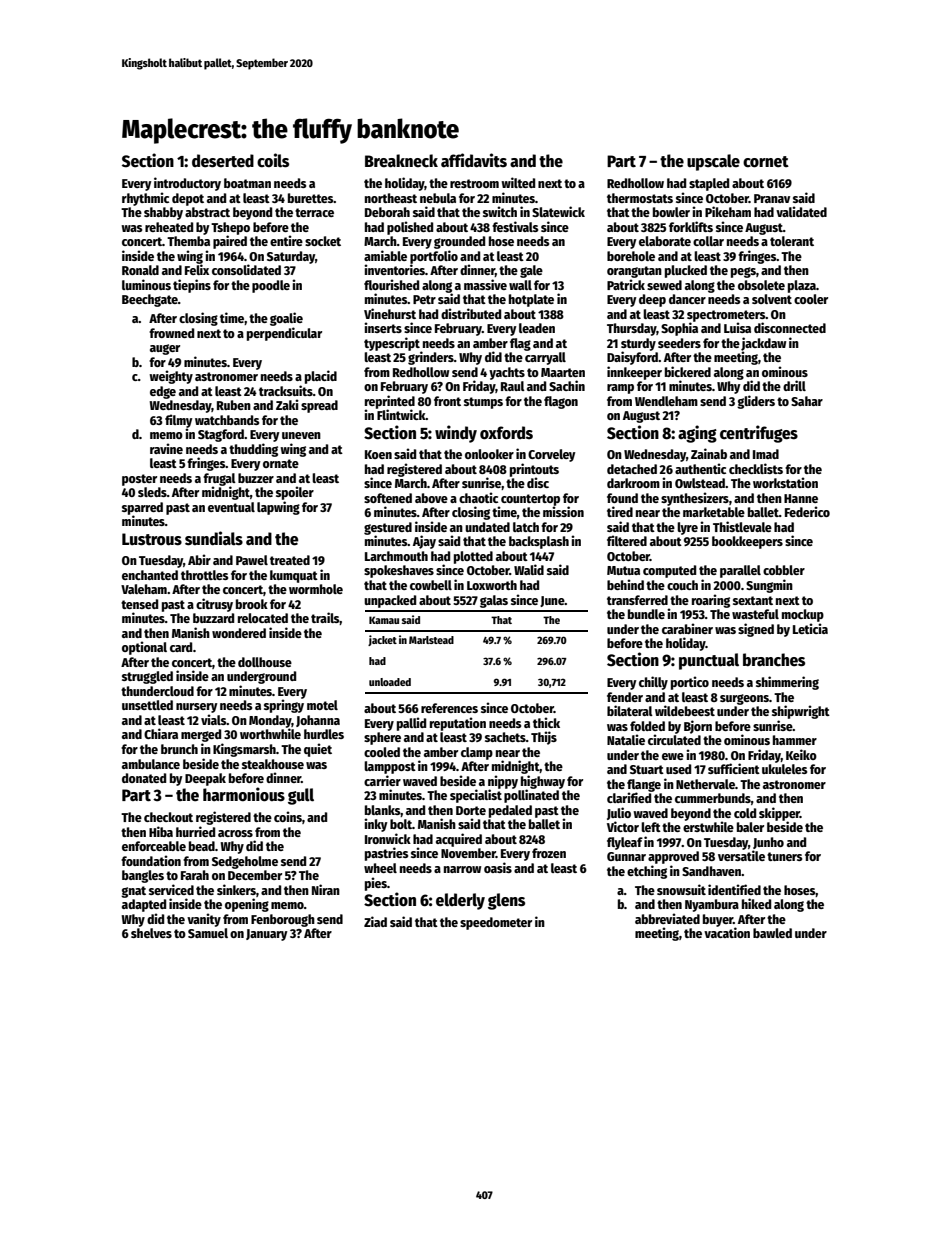 The height and width of the screenshot is (1233, 952). Describe the element at coordinates (563, 511) in the screenshot. I see `mission` at that location.
